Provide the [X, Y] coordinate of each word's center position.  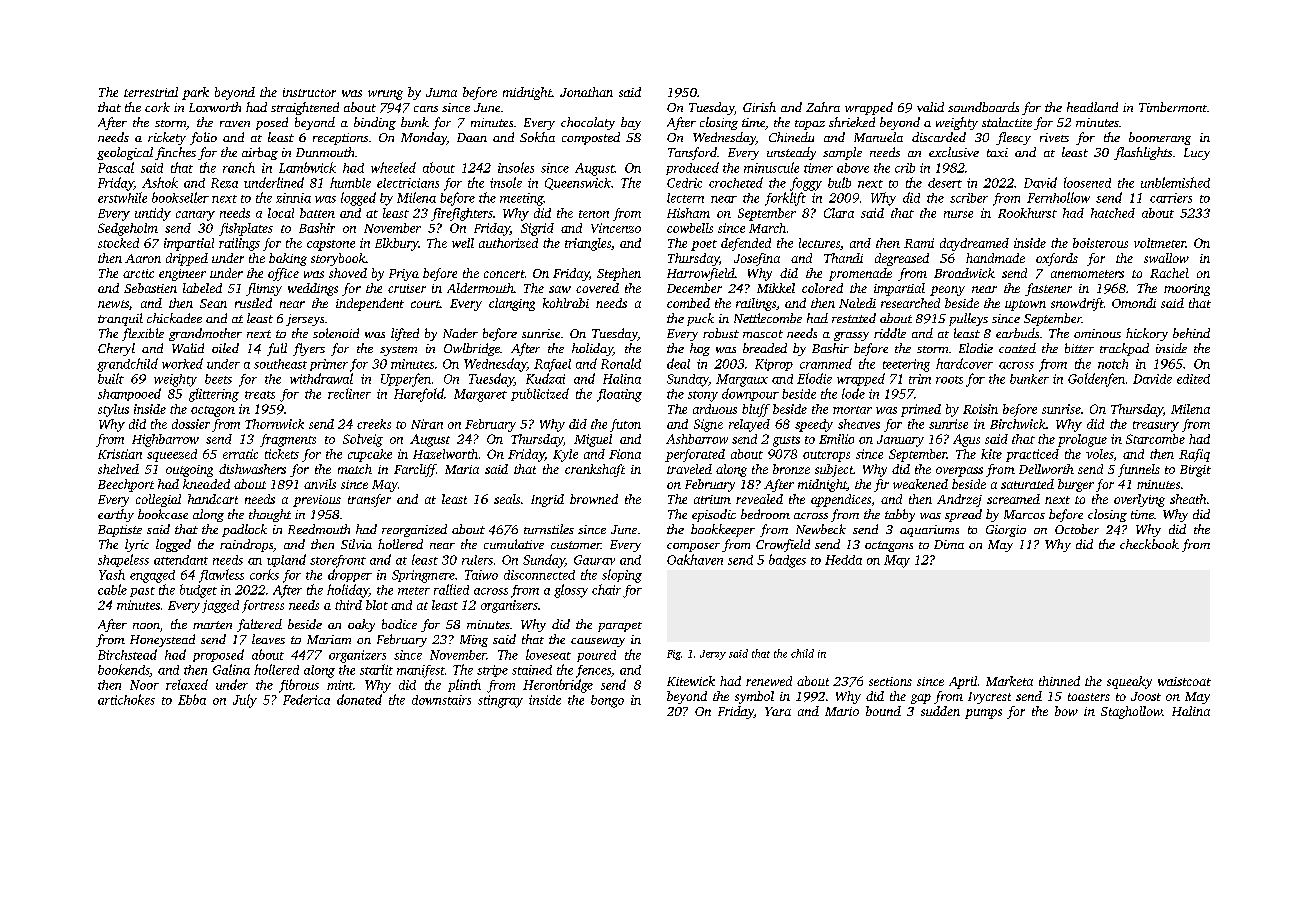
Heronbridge [558, 686]
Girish [759, 107]
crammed [826, 363]
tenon [594, 214]
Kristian [120, 454]
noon [146, 626]
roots [949, 380]
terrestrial [151, 92]
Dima [949, 544]
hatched [1113, 213]
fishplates [246, 229]
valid [930, 107]
